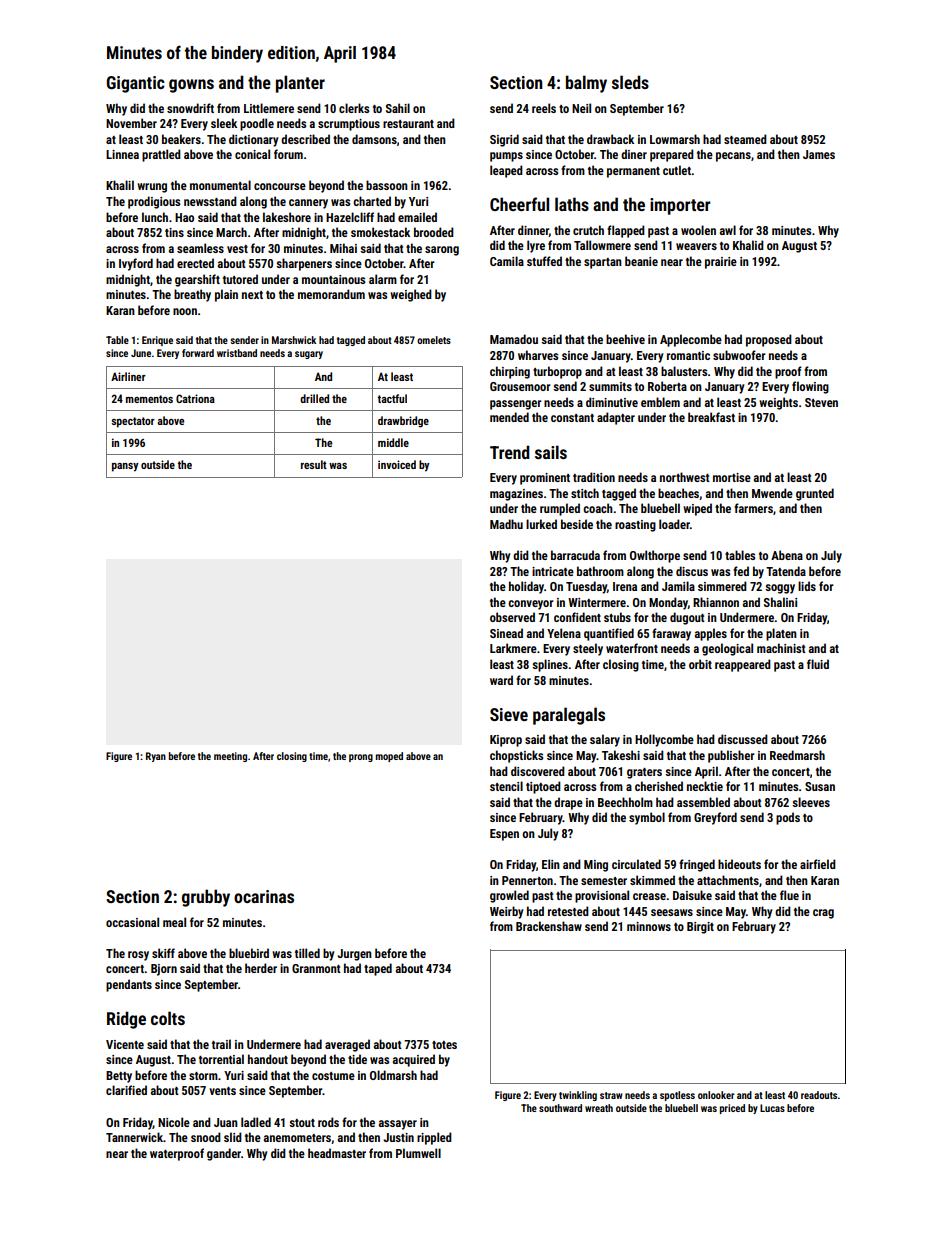  Describe the element at coordinates (135, 84) in the screenshot. I see `Gigantic` at that location.
